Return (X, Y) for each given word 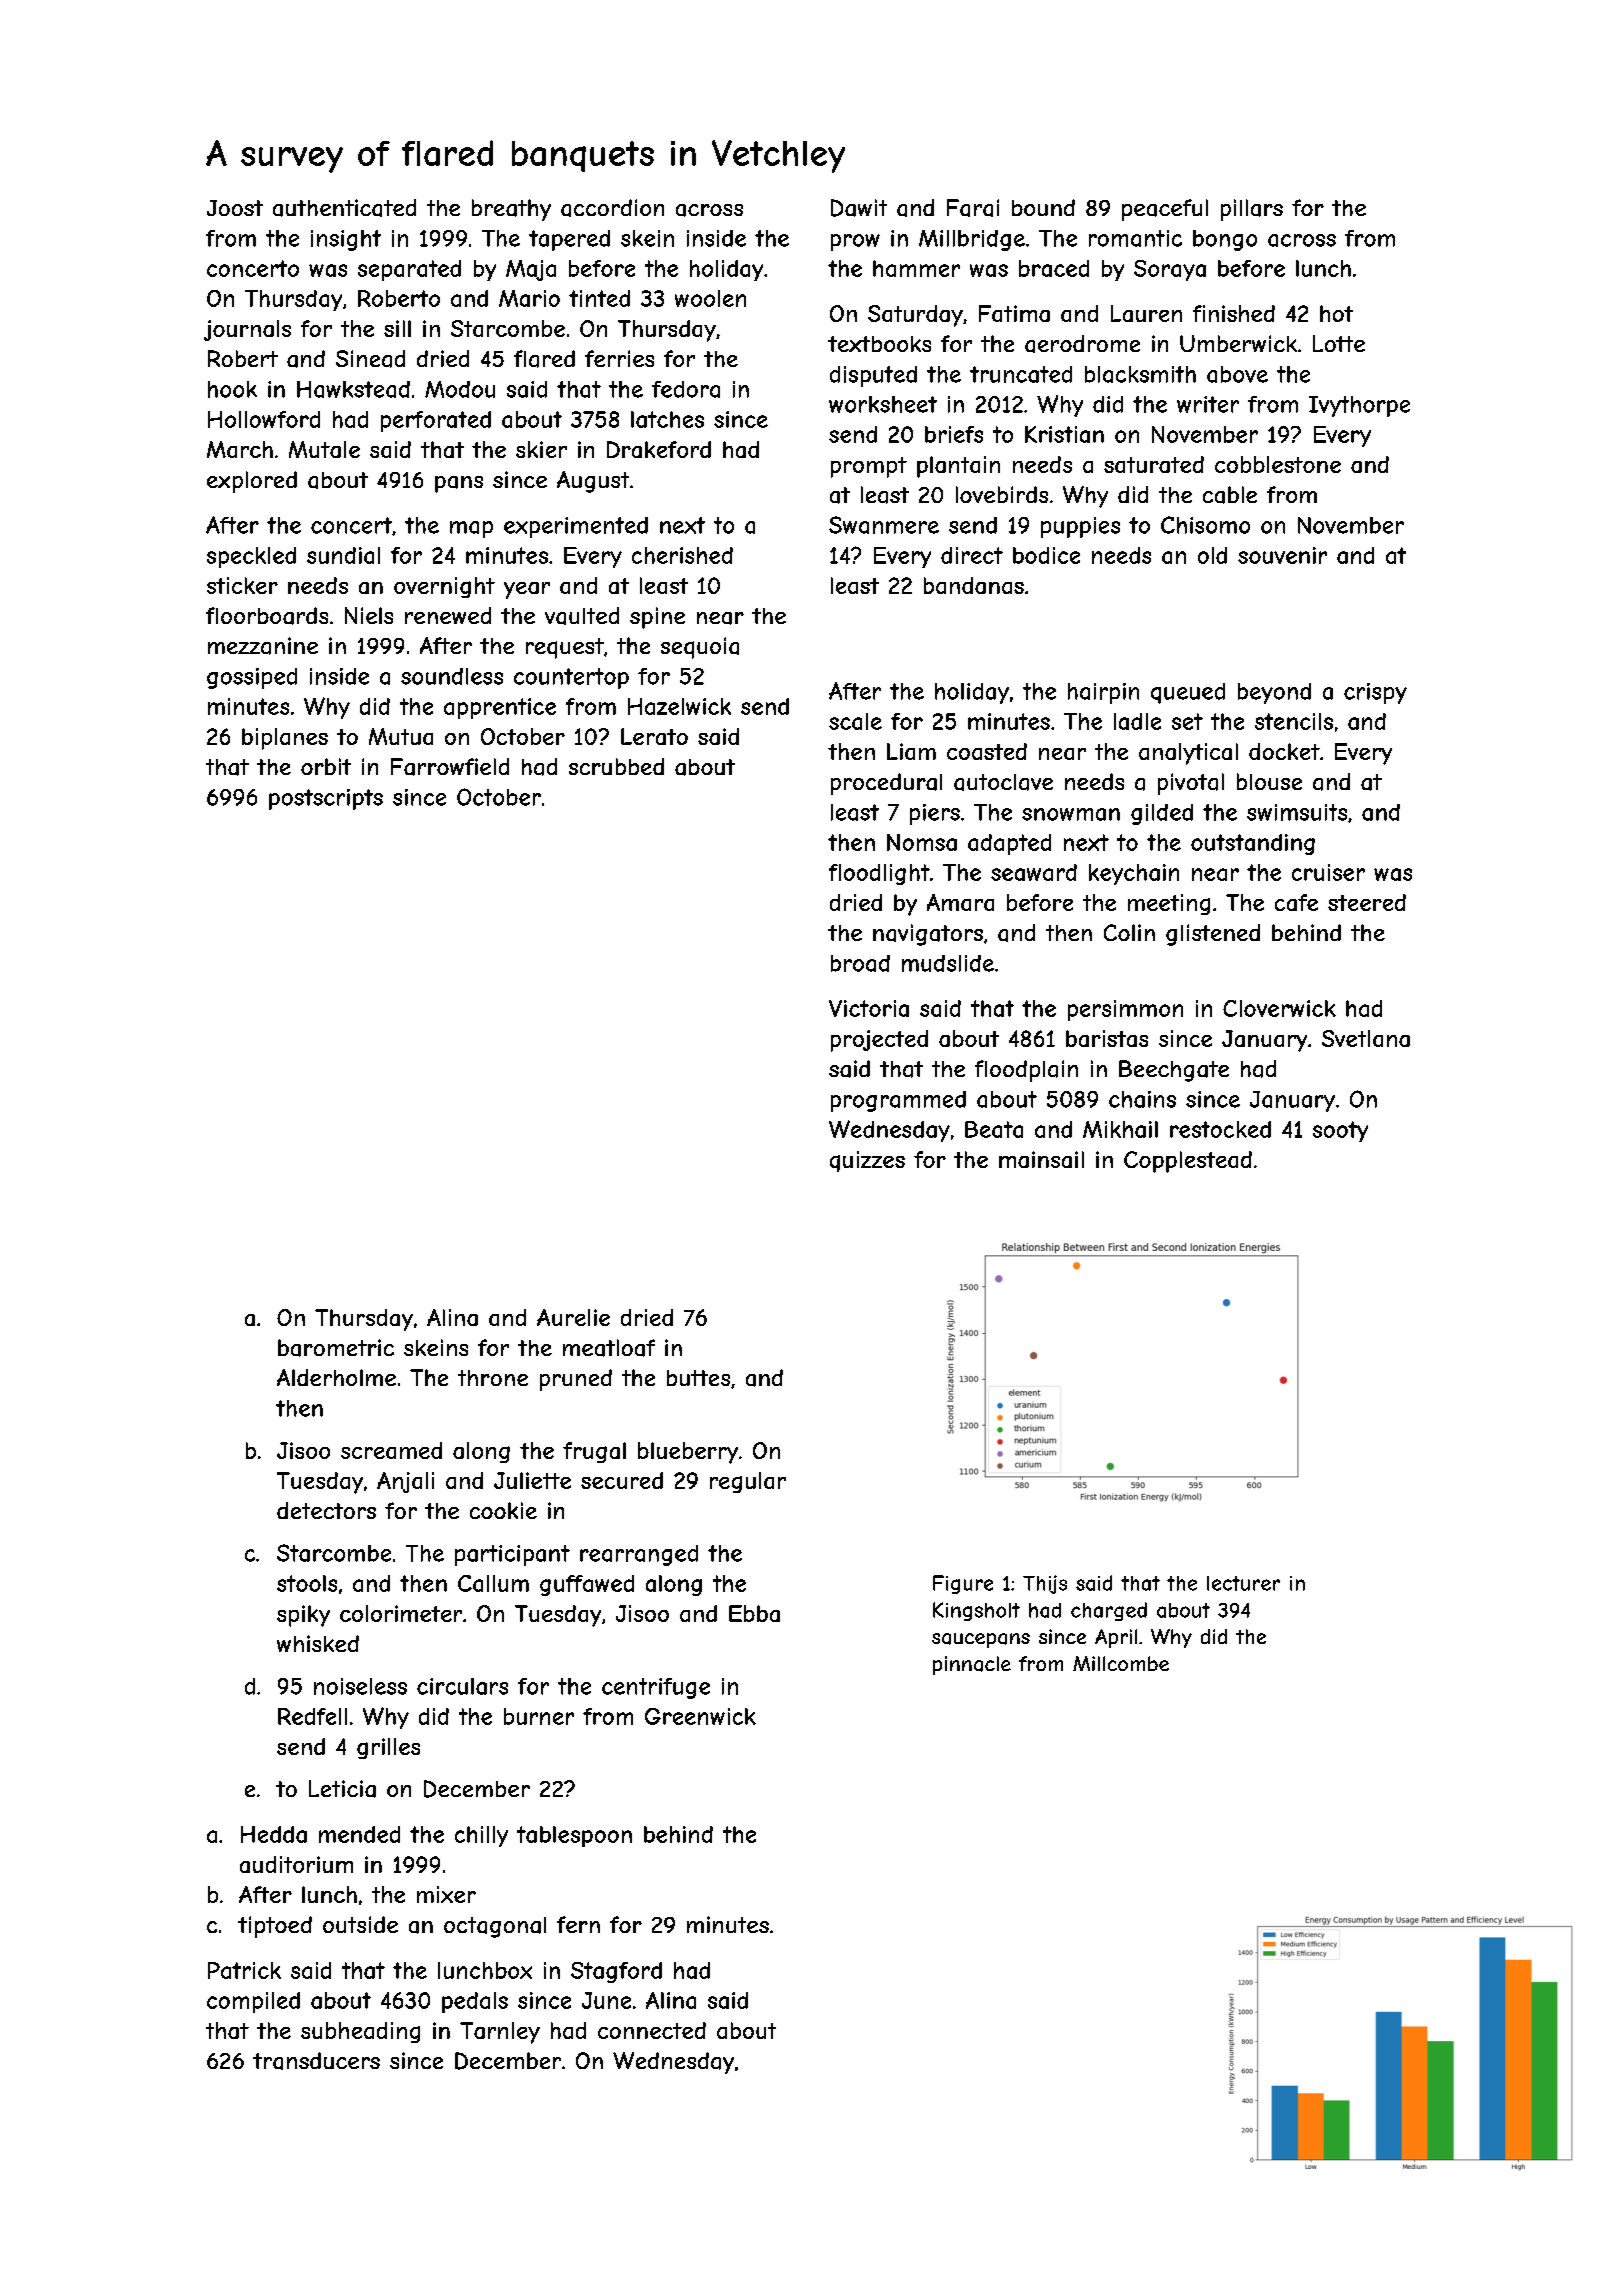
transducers (316, 2061)
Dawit (859, 208)
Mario (529, 298)
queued (1188, 693)
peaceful (1165, 210)
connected (652, 2030)
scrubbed (616, 766)
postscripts (326, 799)
